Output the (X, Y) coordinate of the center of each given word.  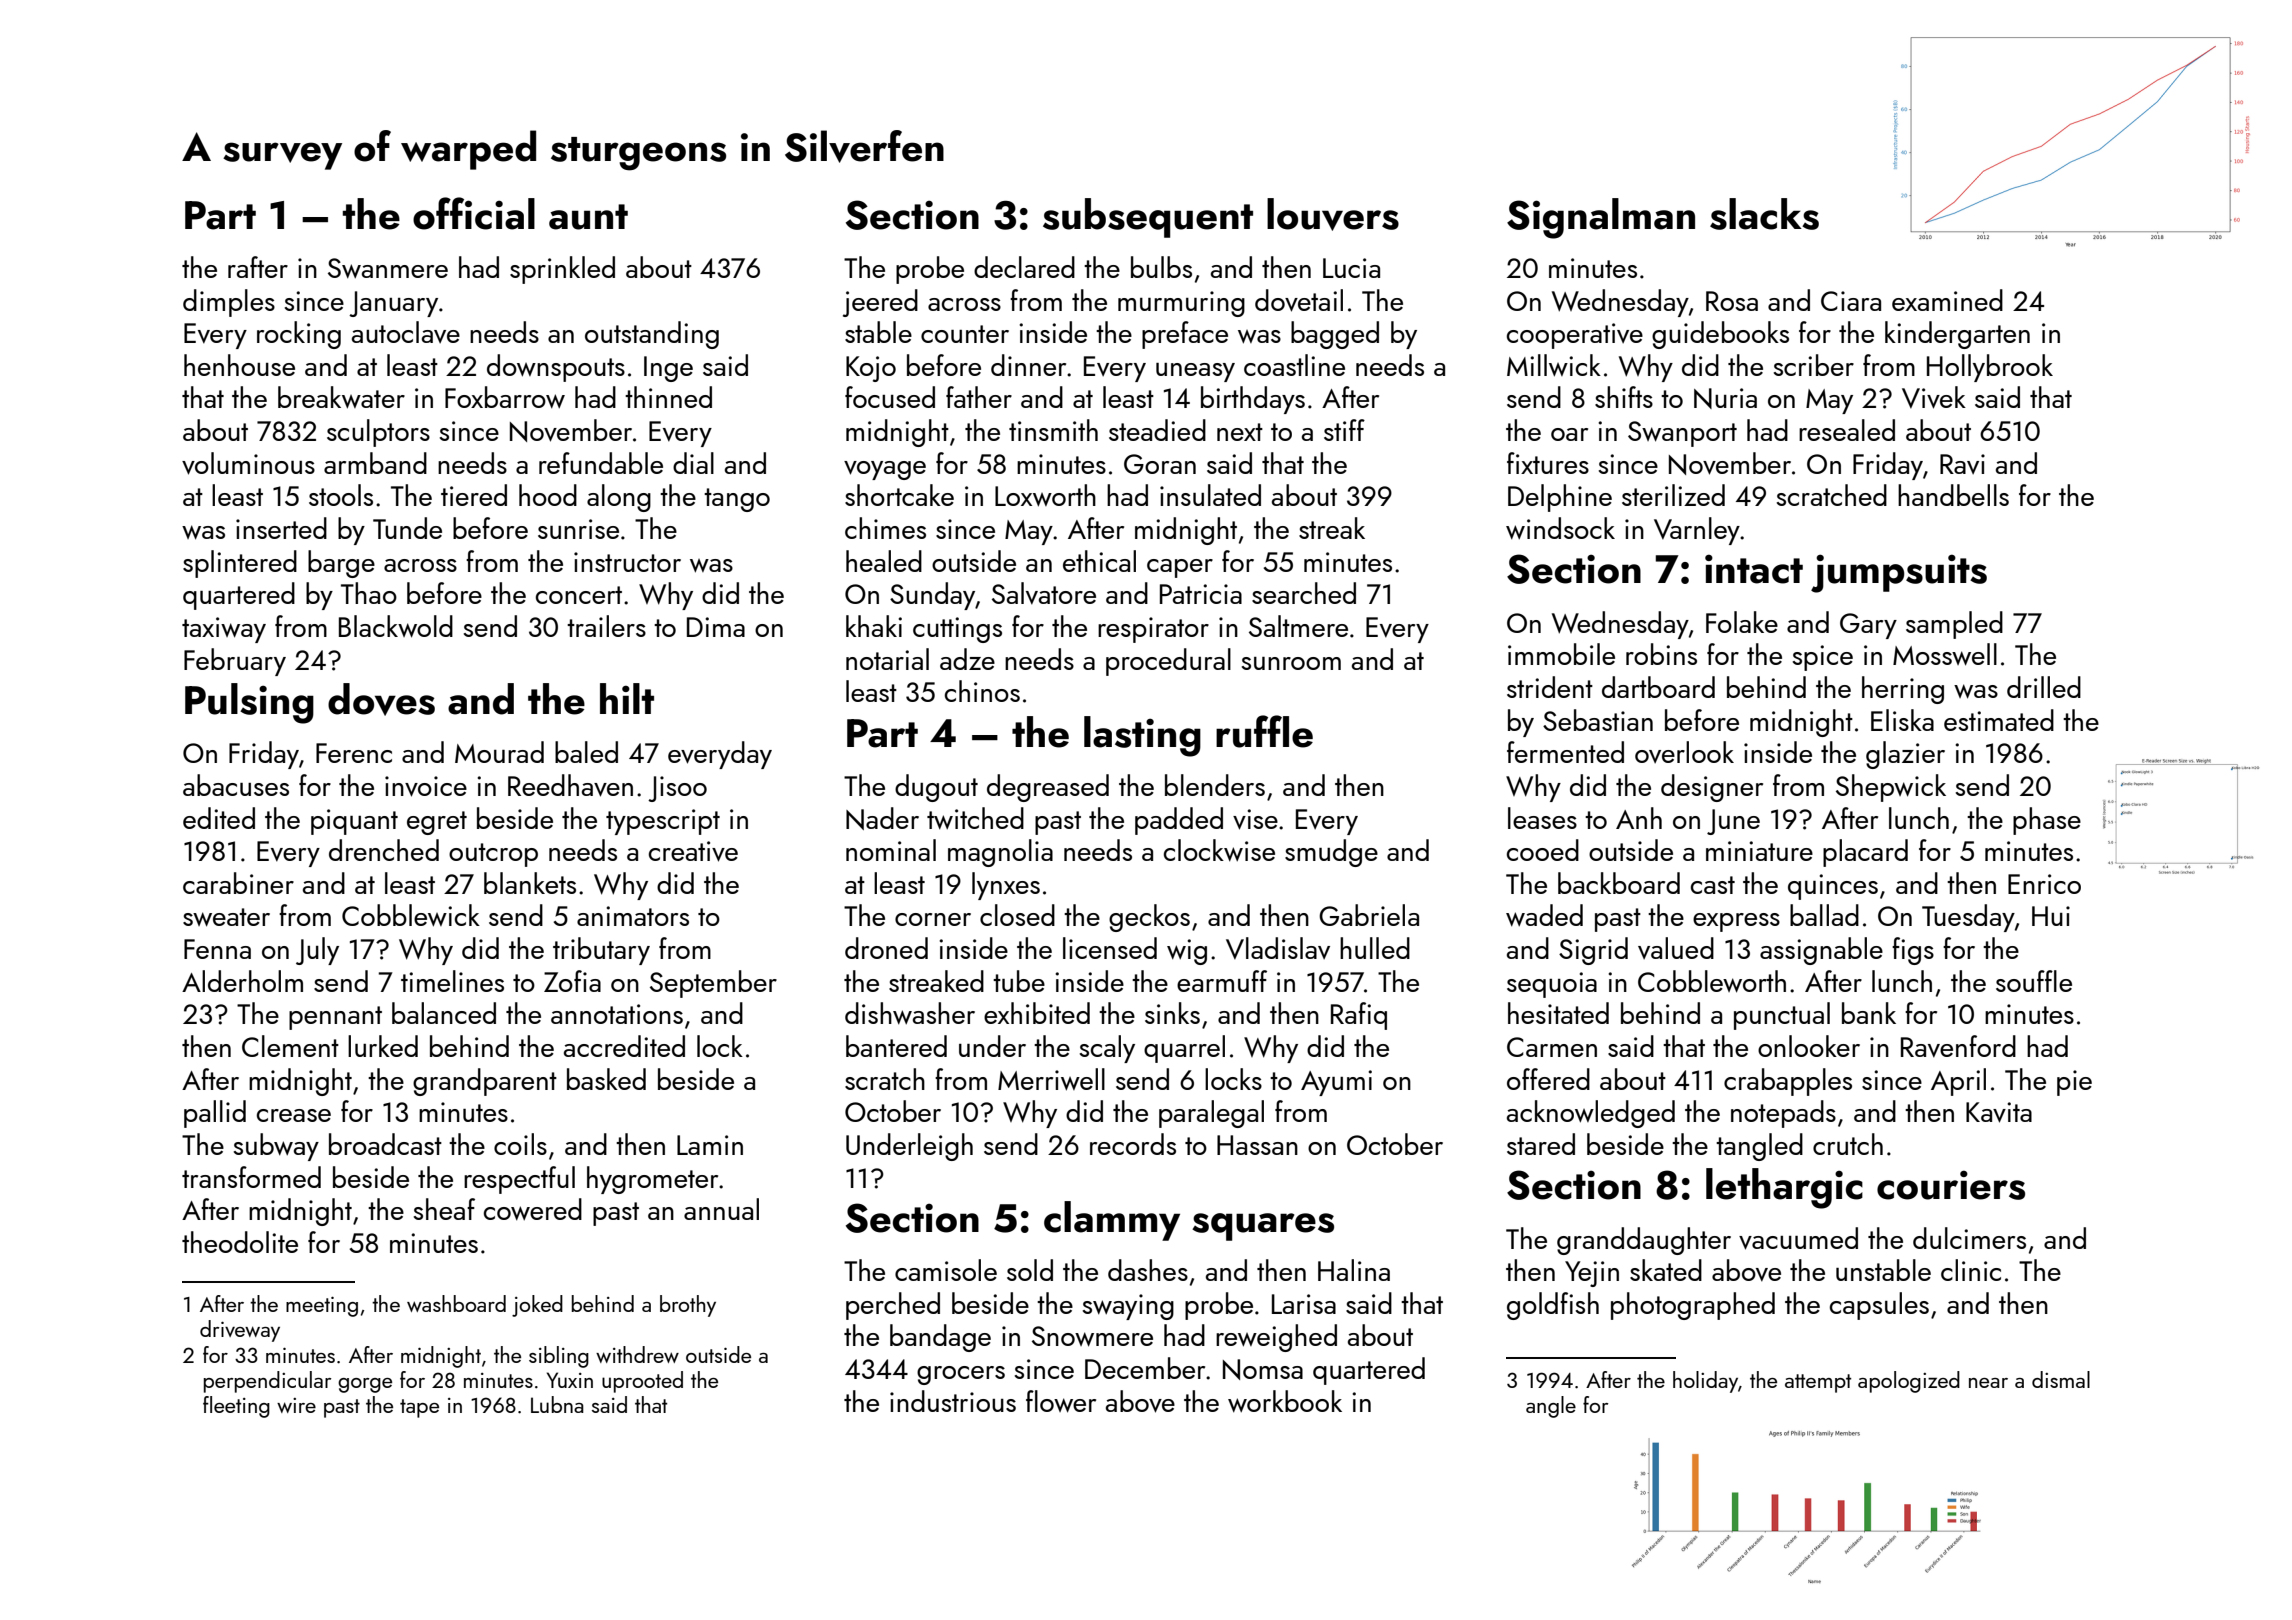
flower (1061, 1401)
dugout (936, 788)
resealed (1847, 430)
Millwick (1554, 365)
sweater (226, 917)
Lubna (557, 1404)
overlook (1684, 752)
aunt (588, 217)
